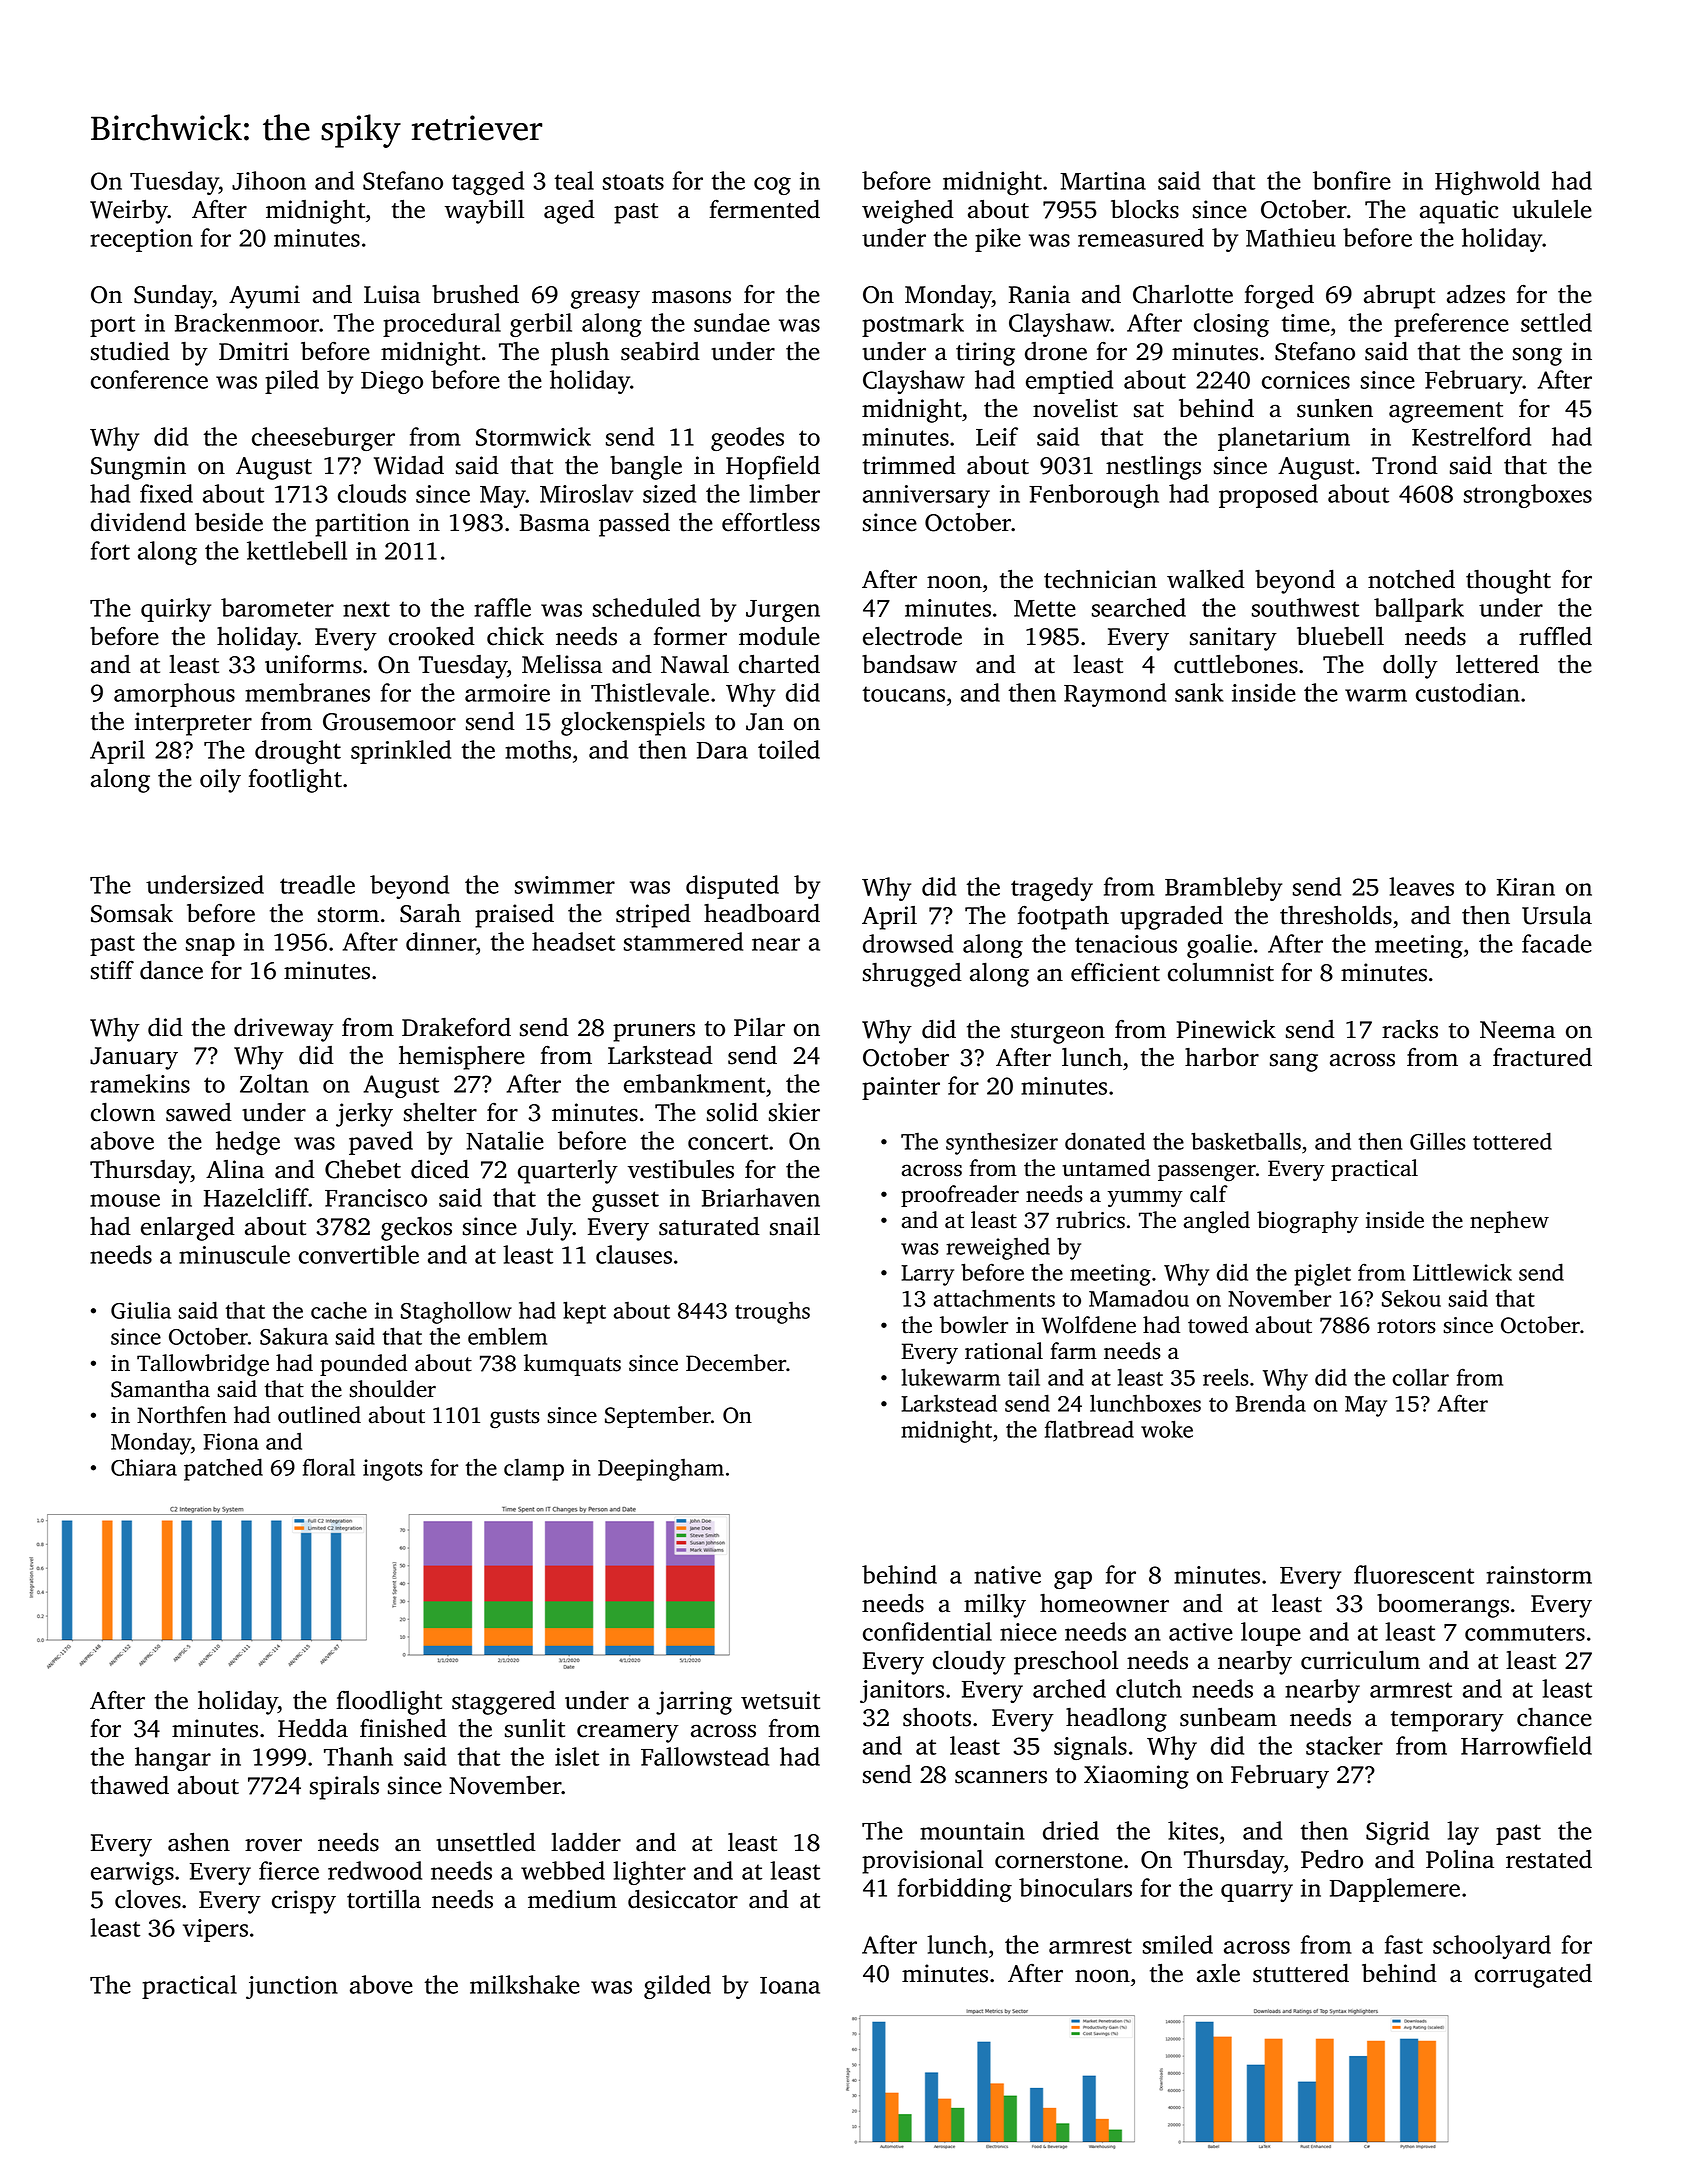 This document has height=2178, width=1683. I want to click on gusset, so click(625, 1201).
